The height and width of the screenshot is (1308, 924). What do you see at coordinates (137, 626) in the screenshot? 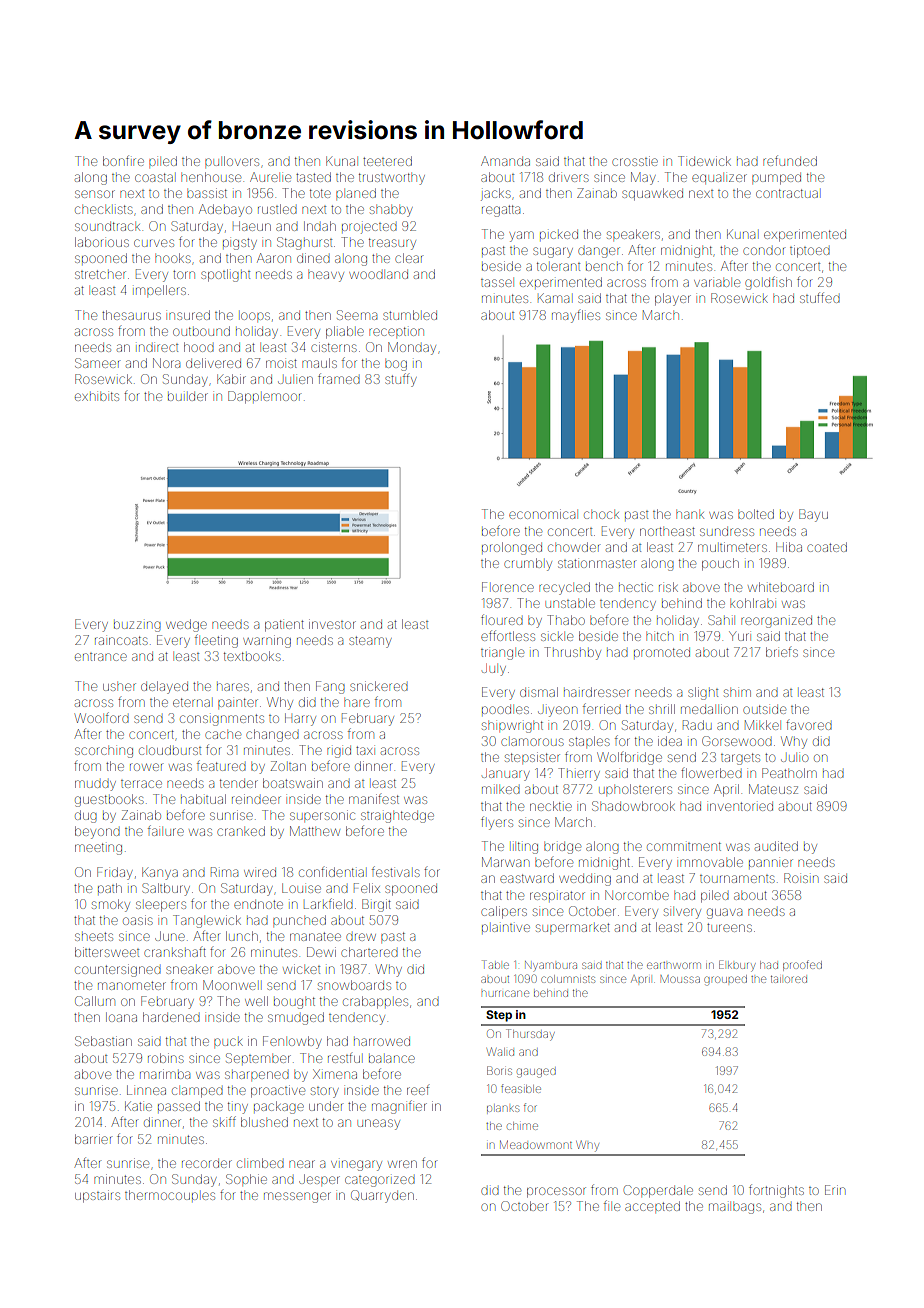
I see `buzzing` at bounding box center [137, 626].
